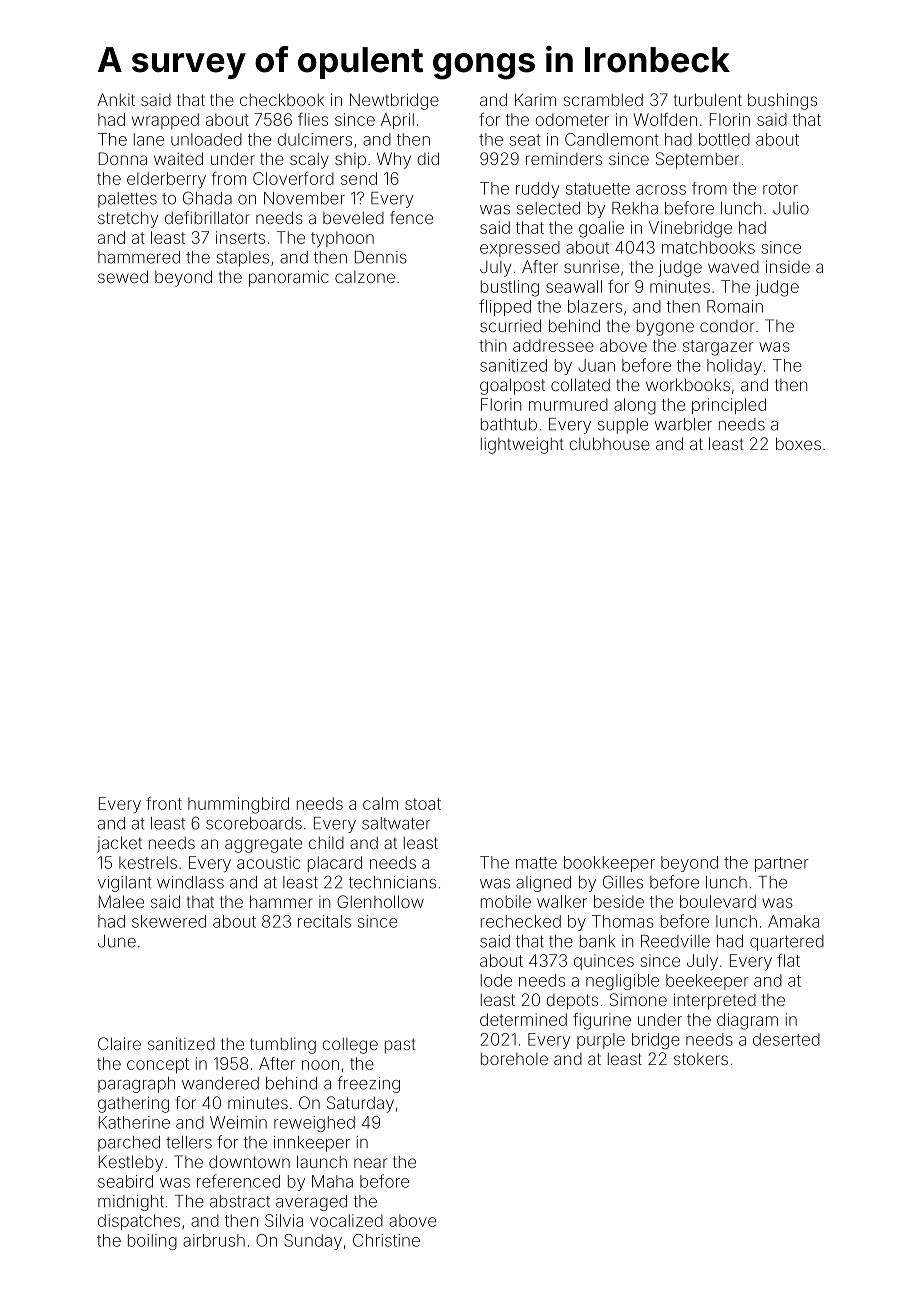 The width and height of the screenshot is (924, 1308). Describe the element at coordinates (313, 1242) in the screenshot. I see `Sunday` at that location.
